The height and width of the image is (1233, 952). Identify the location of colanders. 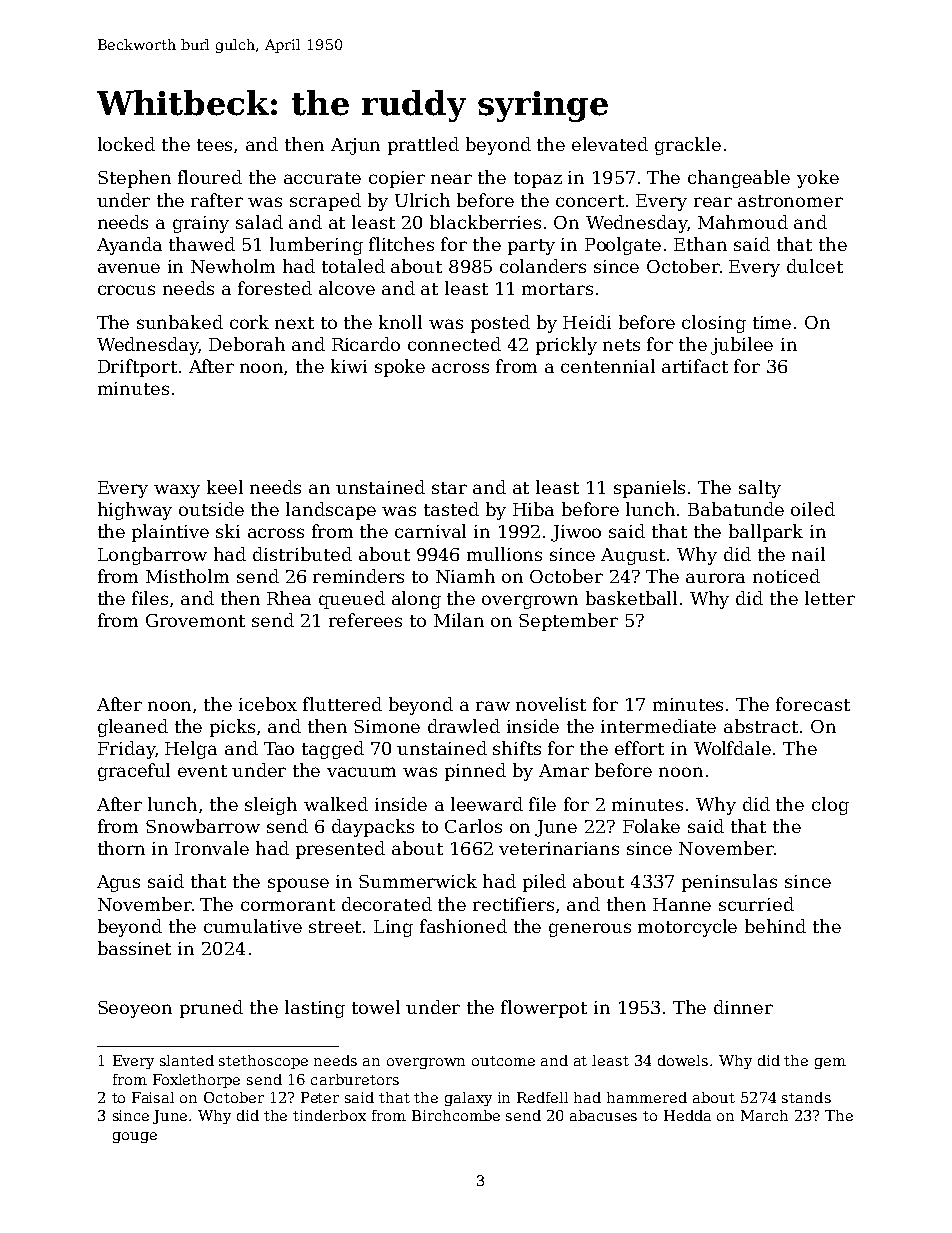
(543, 266).
